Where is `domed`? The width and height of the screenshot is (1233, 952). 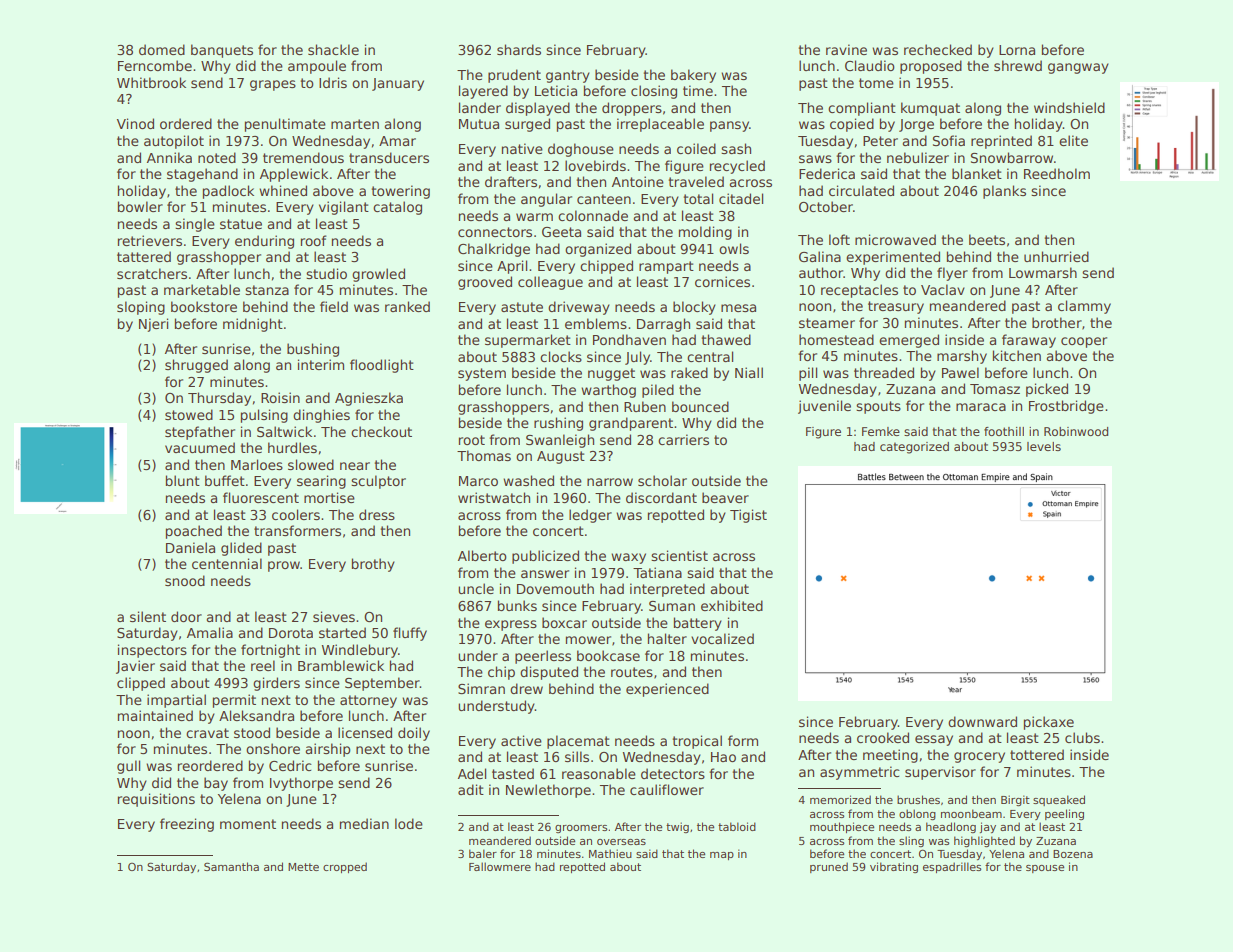
domed is located at coordinates (162, 49).
